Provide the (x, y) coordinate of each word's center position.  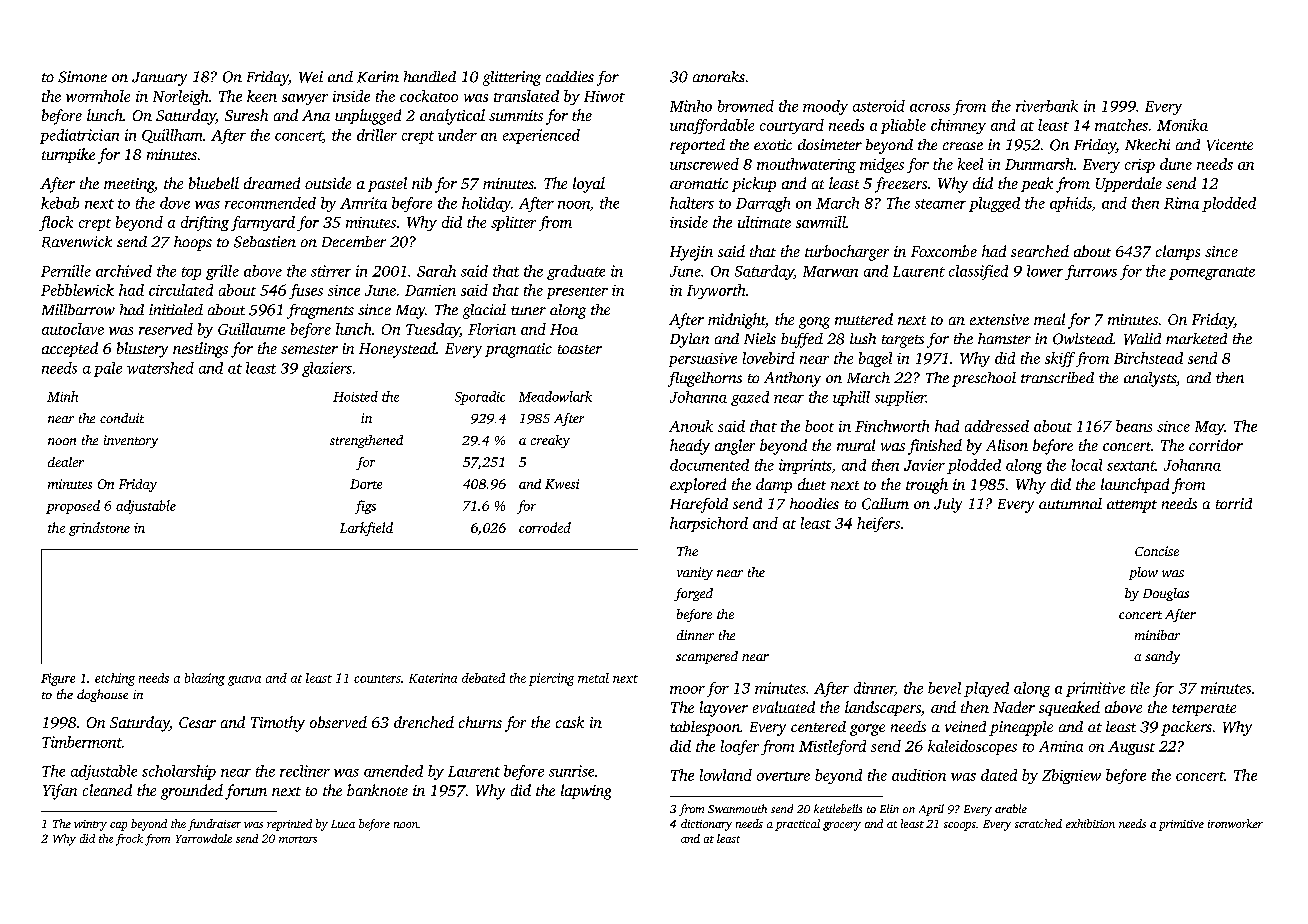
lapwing (586, 792)
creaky (550, 441)
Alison (1007, 445)
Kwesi (562, 484)
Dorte (366, 484)
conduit (122, 418)
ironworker (1235, 823)
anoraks (719, 76)
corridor (1216, 445)
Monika (1182, 125)
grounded (192, 792)
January (159, 79)
